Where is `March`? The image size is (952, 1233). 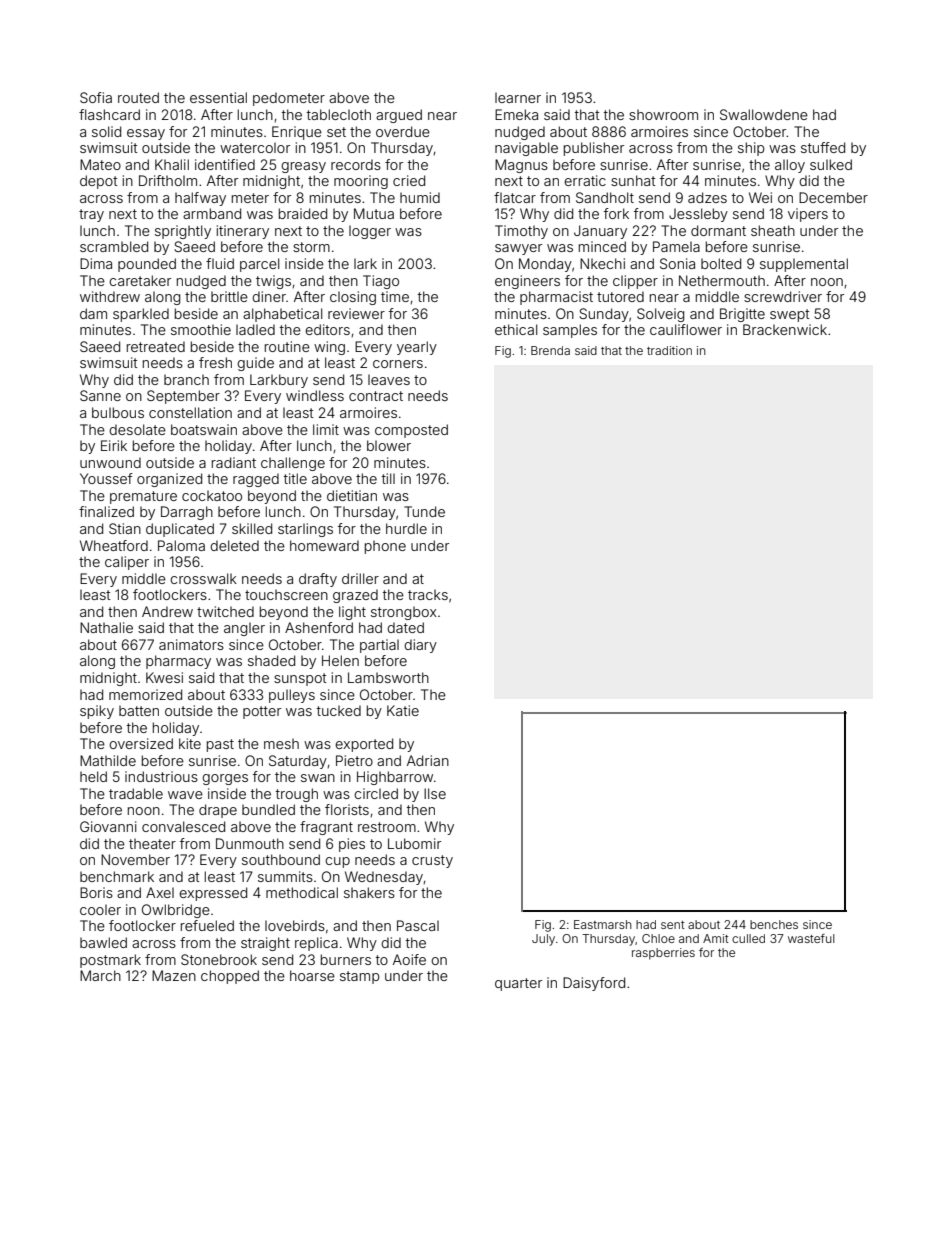
March is located at coordinates (100, 975).
